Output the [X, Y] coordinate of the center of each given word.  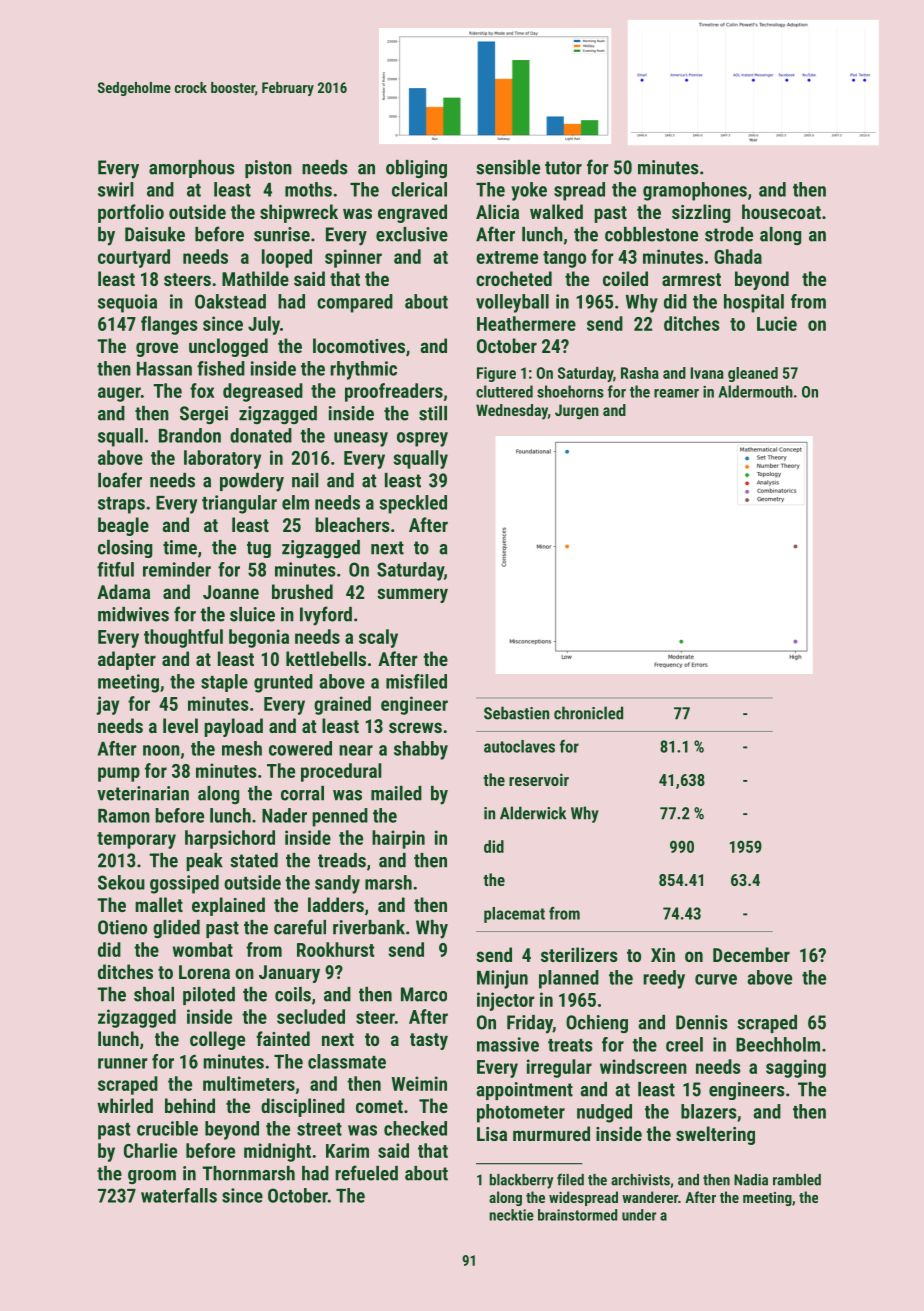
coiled [625, 278]
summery [412, 595]
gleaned [753, 374]
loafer [120, 480]
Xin [663, 955]
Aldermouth [755, 391]
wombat [203, 949]
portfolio [131, 213]
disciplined [303, 1107]
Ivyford [326, 616]
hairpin [398, 839]
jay [107, 705]
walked [556, 211]
